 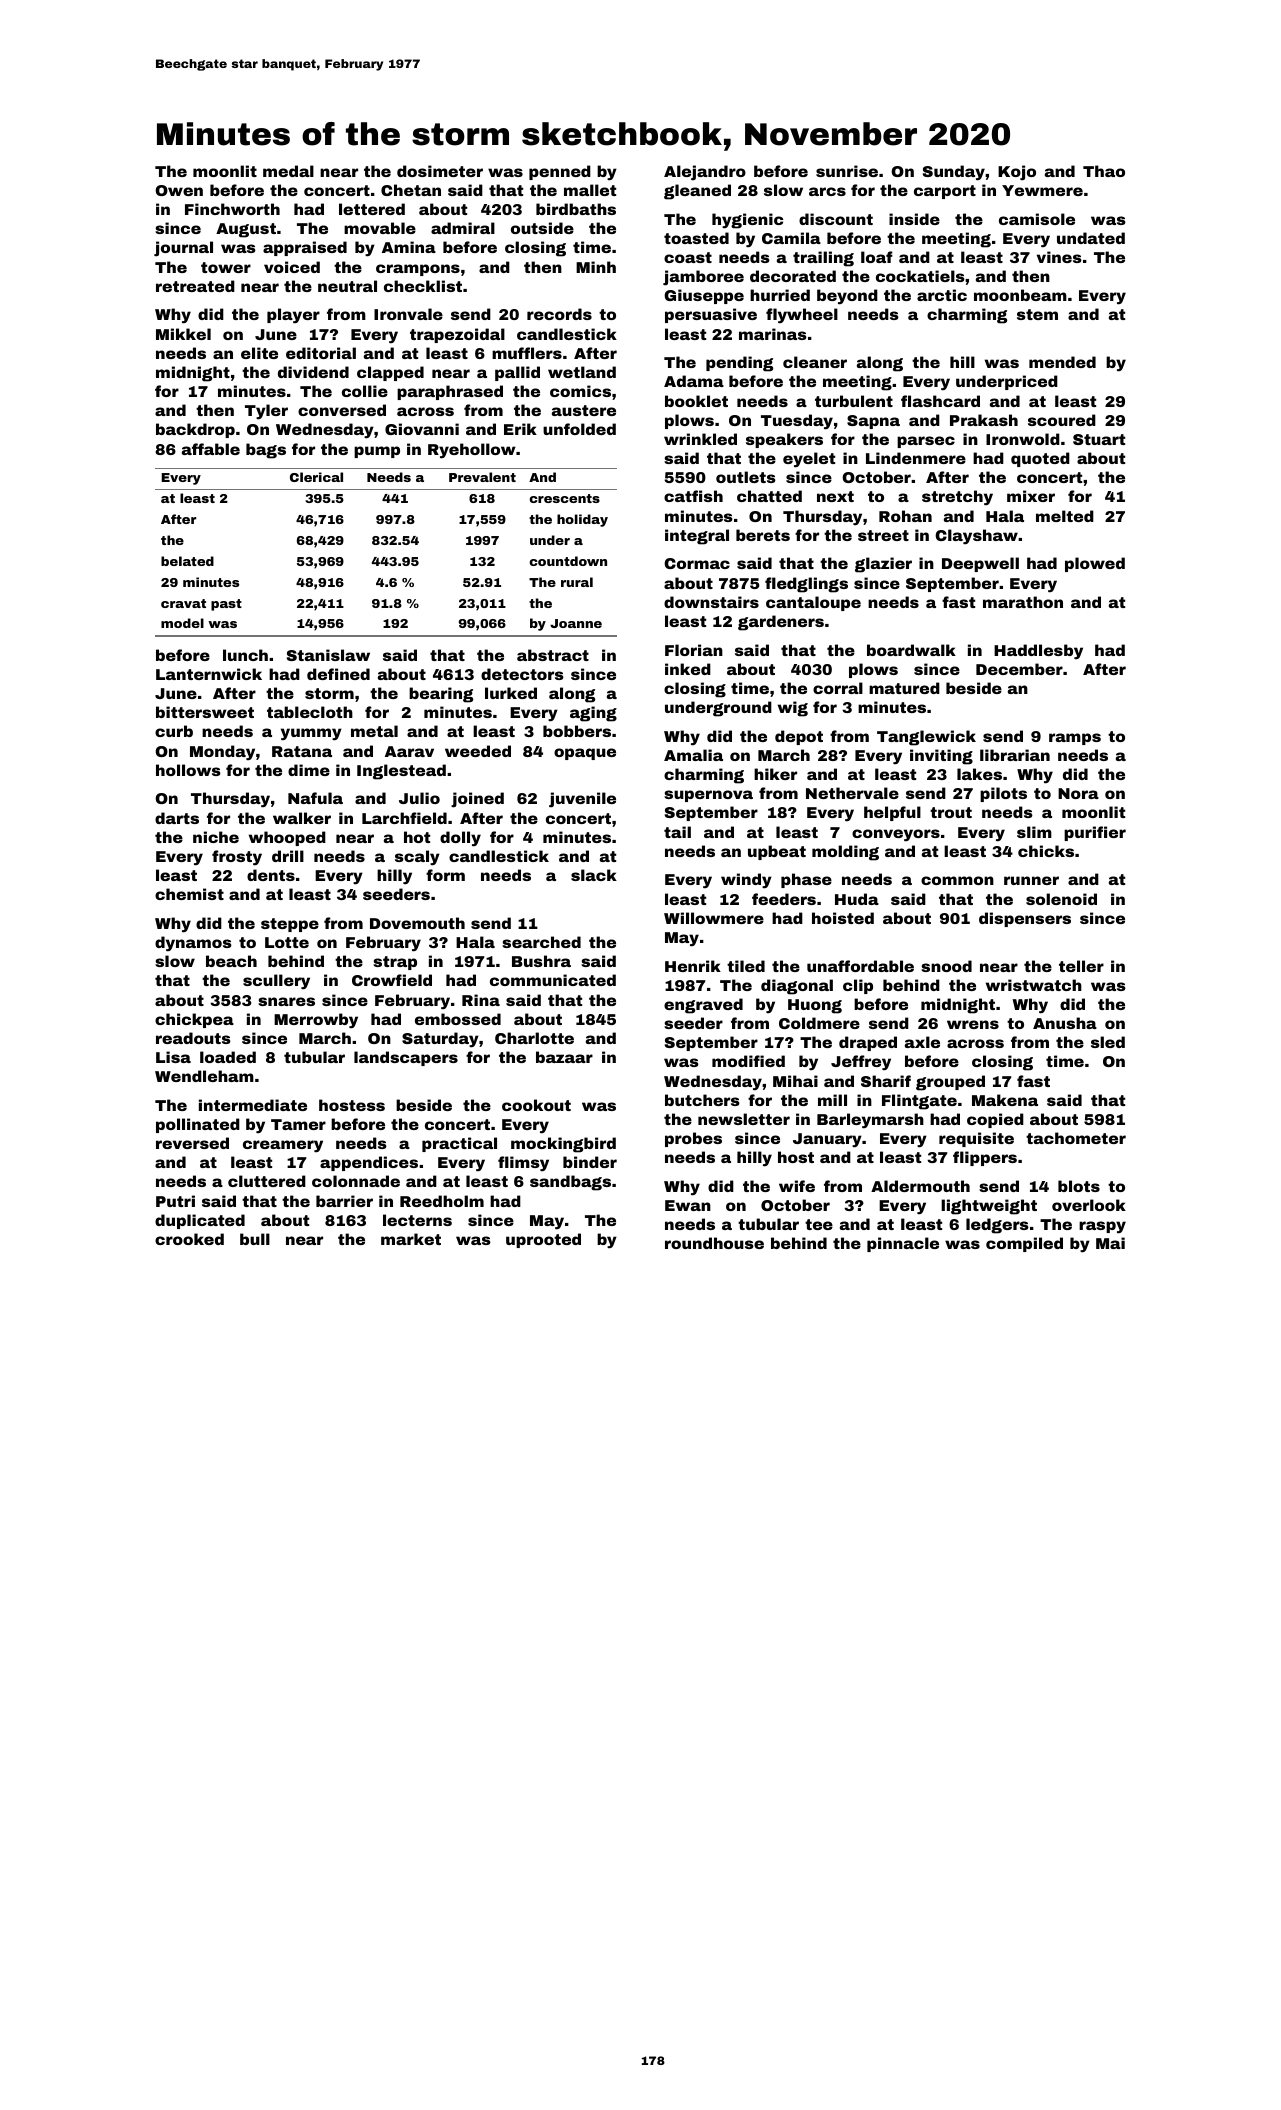 I want to click on Rohan, so click(x=905, y=516).
